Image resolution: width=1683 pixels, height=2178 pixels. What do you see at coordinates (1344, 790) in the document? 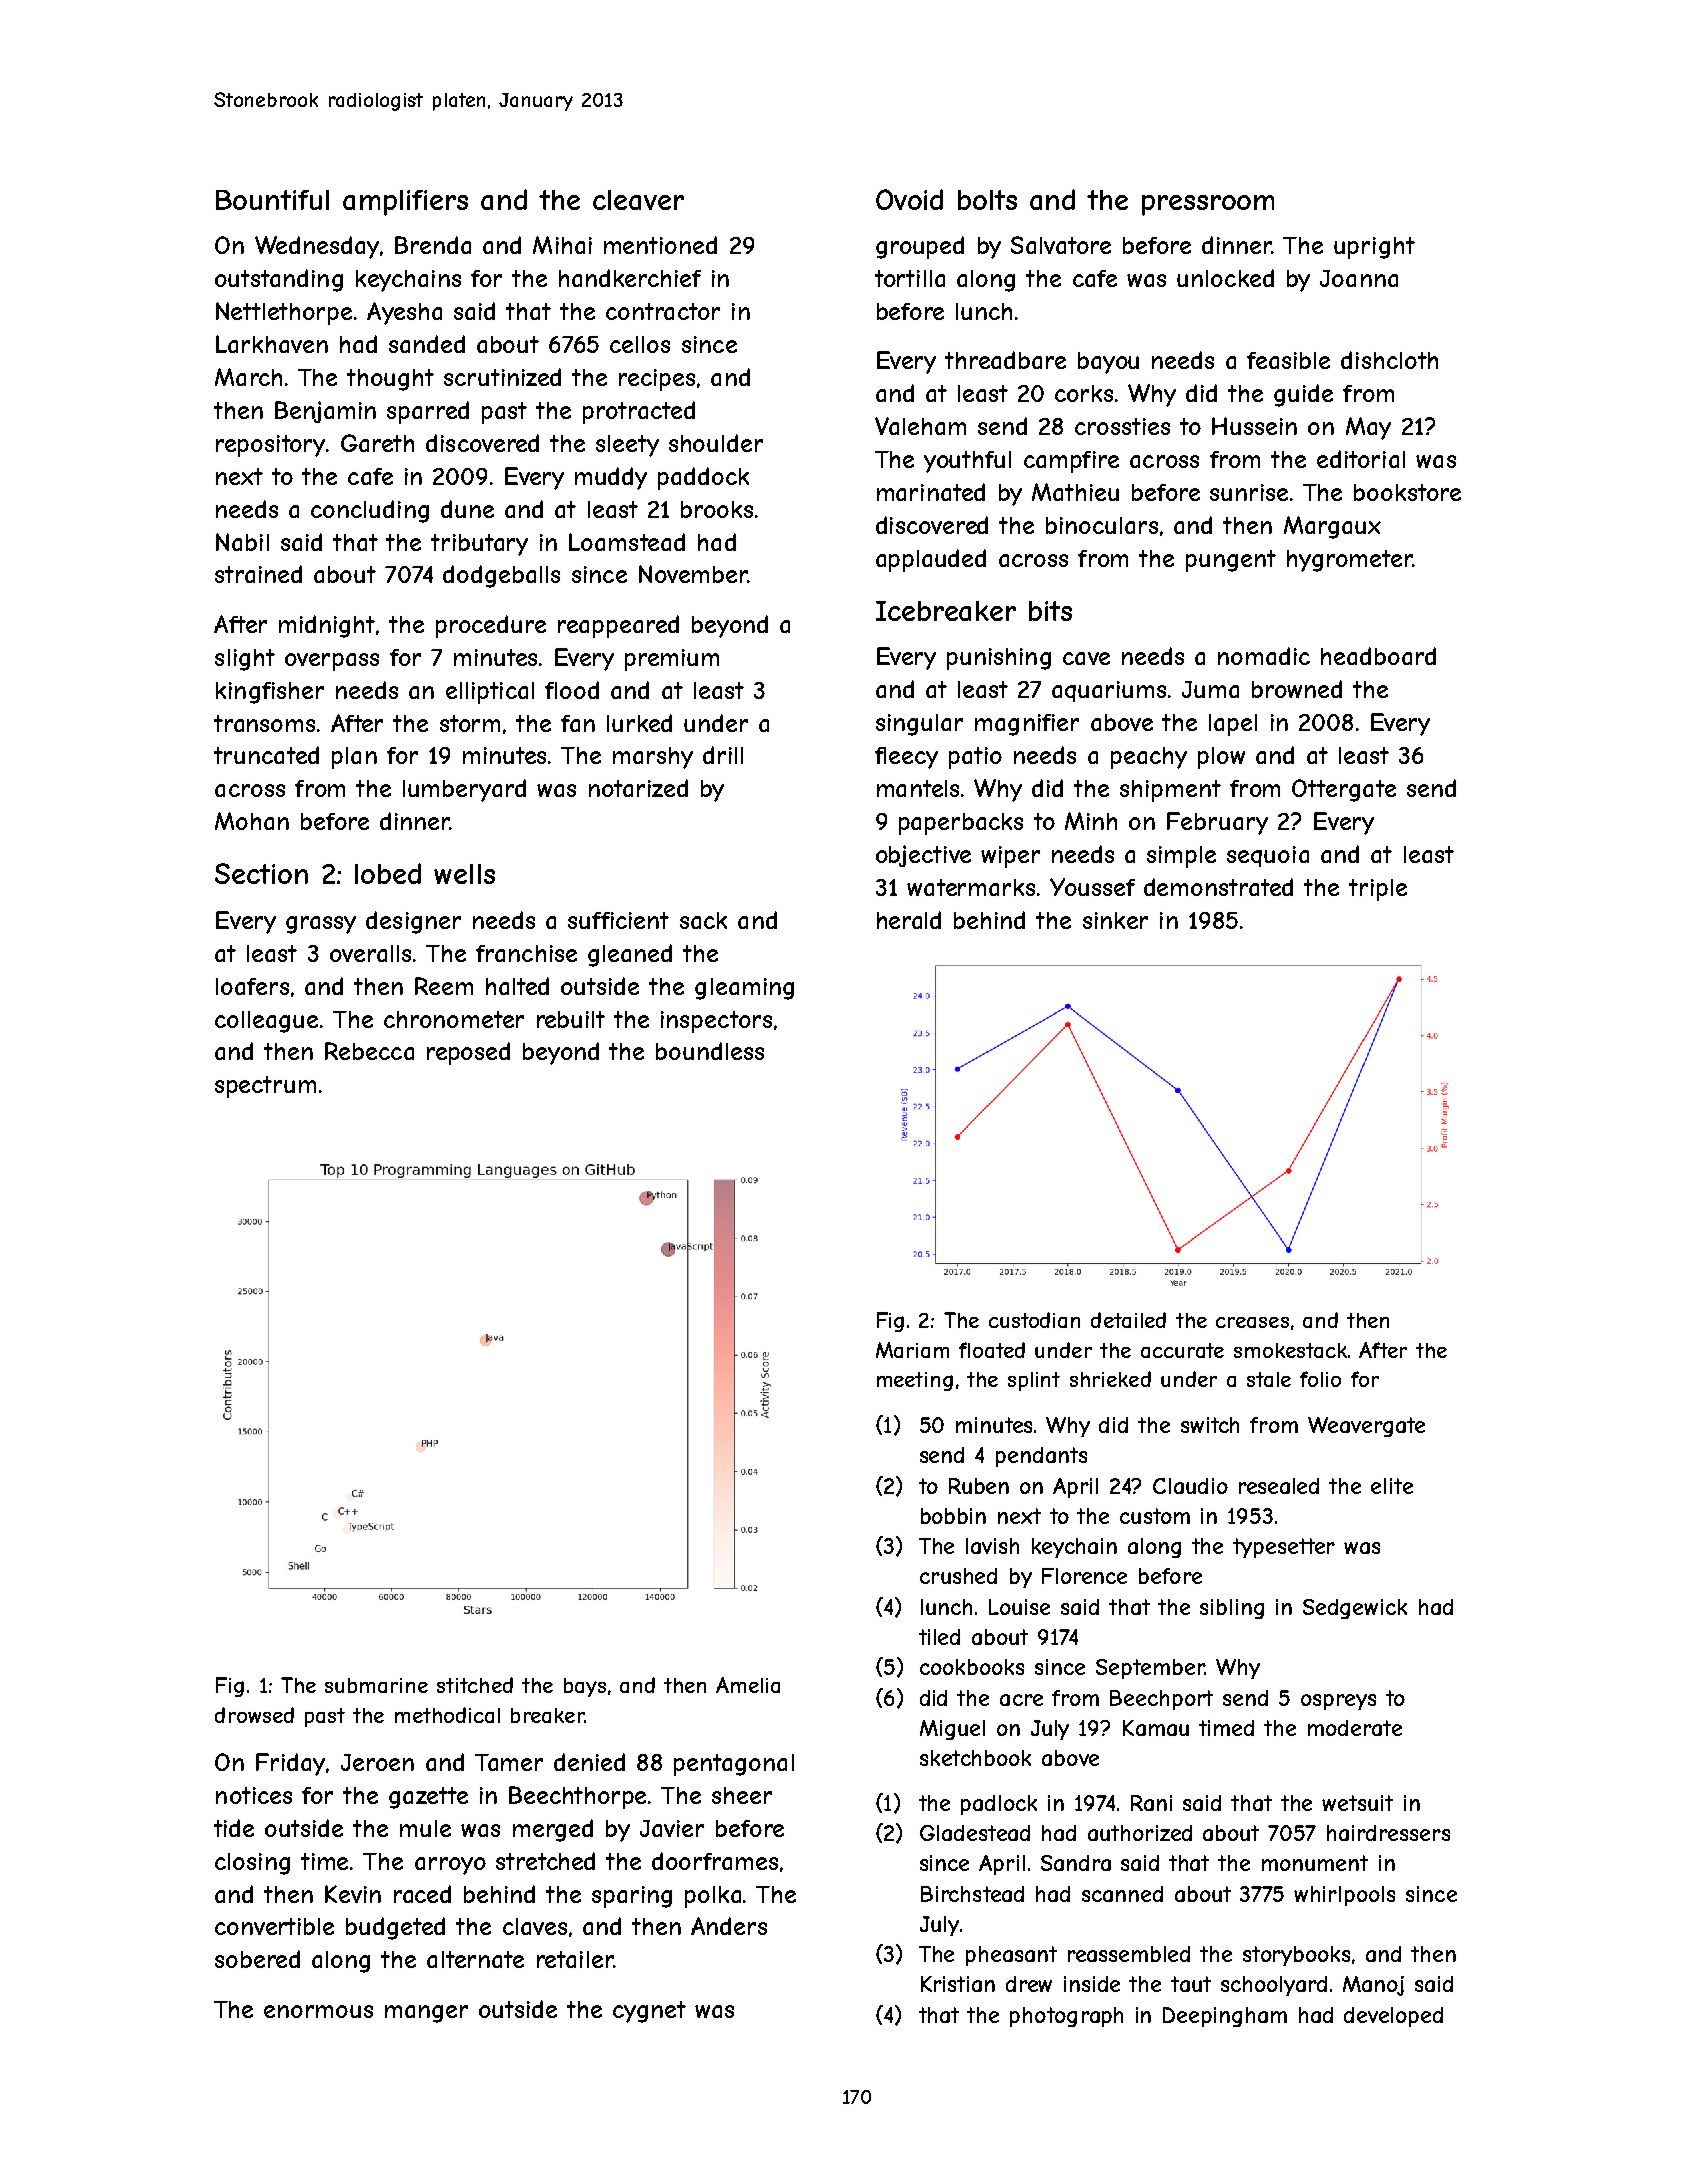
I see `Ottergate` at bounding box center [1344, 790].
